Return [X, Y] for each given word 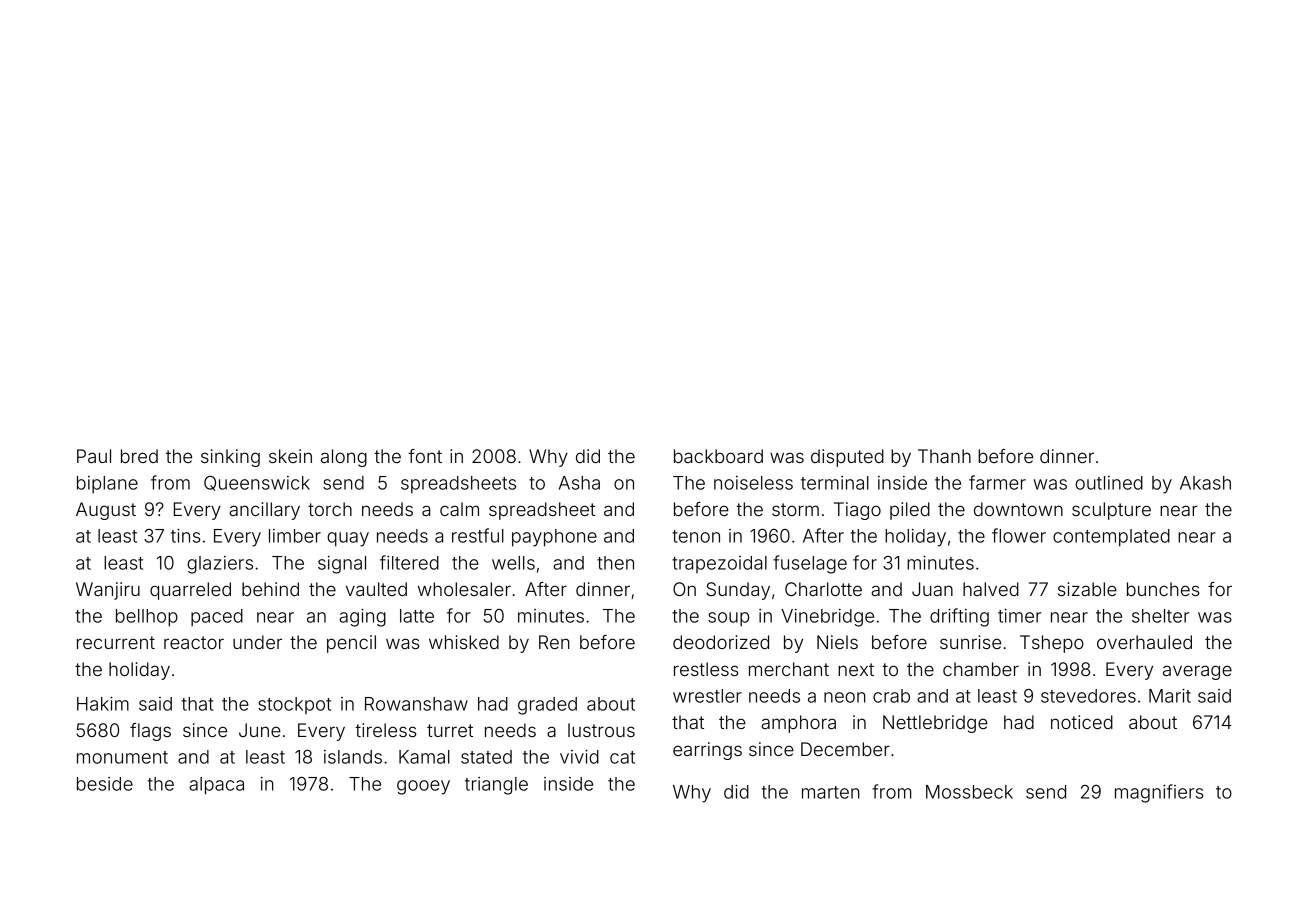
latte [417, 616]
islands [353, 757]
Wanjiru [108, 591]
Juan [932, 589]
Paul [94, 456]
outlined [1109, 483]
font [425, 456]
